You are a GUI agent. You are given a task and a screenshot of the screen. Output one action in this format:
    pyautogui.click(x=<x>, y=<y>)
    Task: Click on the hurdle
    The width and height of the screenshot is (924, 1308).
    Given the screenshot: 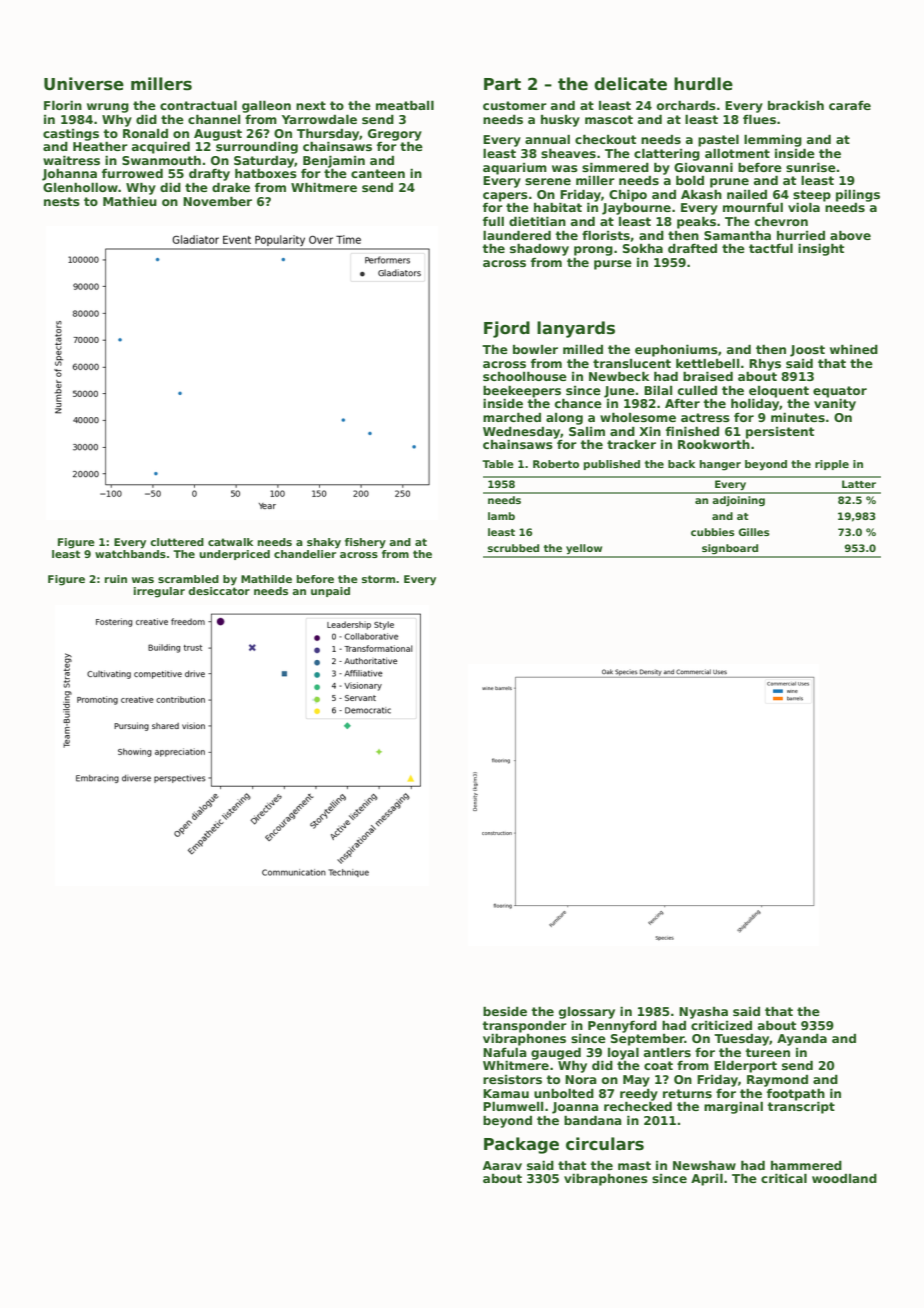 What is the action you would take?
    pyautogui.click(x=703, y=84)
